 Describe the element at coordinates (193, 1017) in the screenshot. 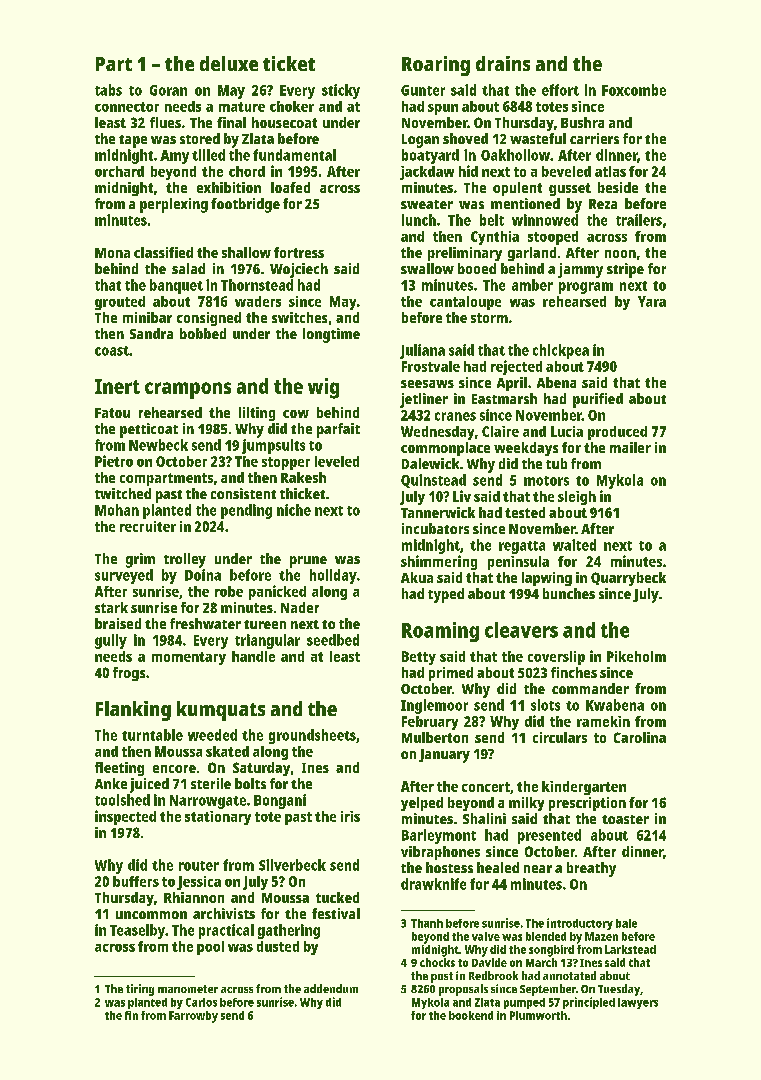

I see `Farrowby` at that location.
